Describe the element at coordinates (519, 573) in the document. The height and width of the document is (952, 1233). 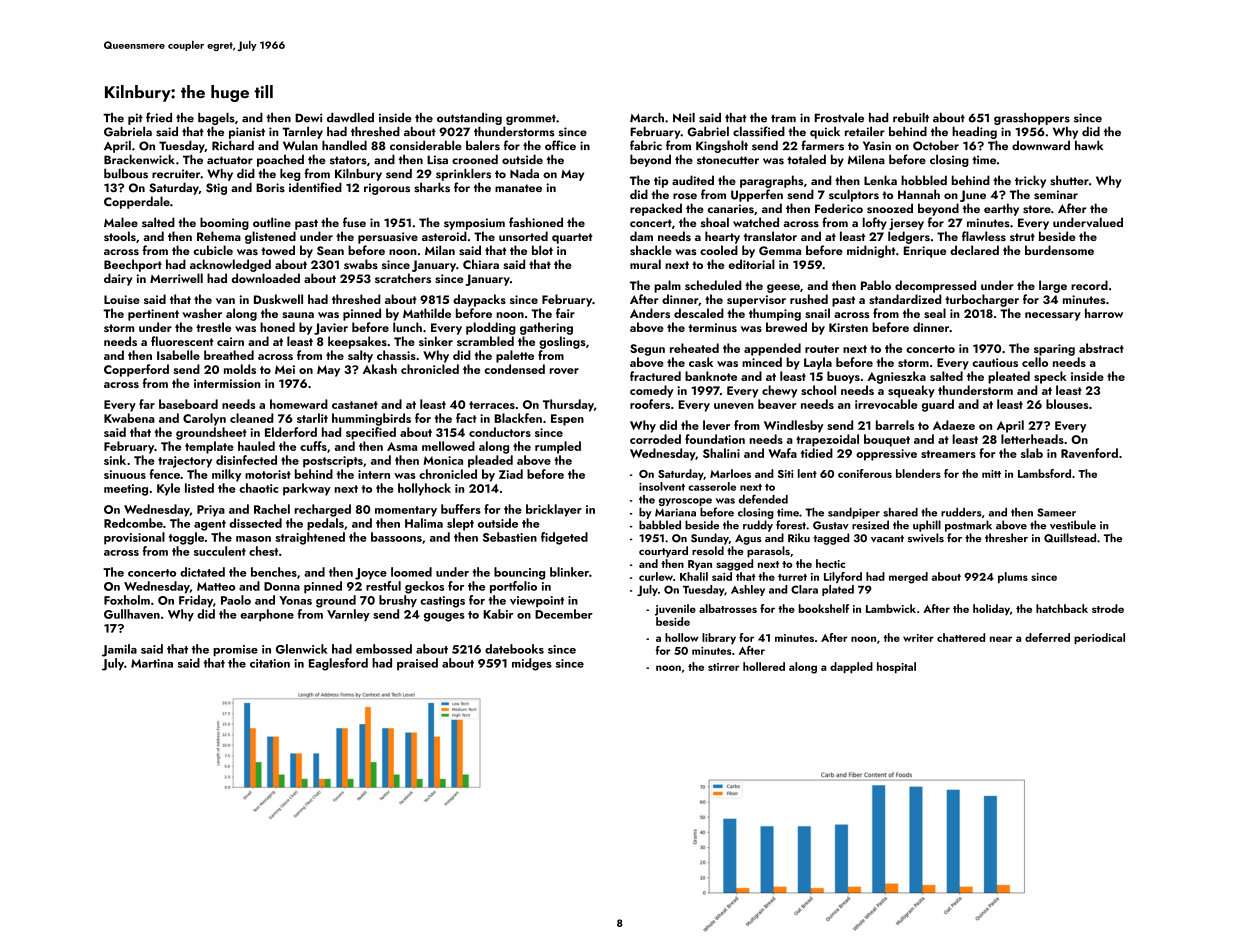
I see `bouncing` at that location.
